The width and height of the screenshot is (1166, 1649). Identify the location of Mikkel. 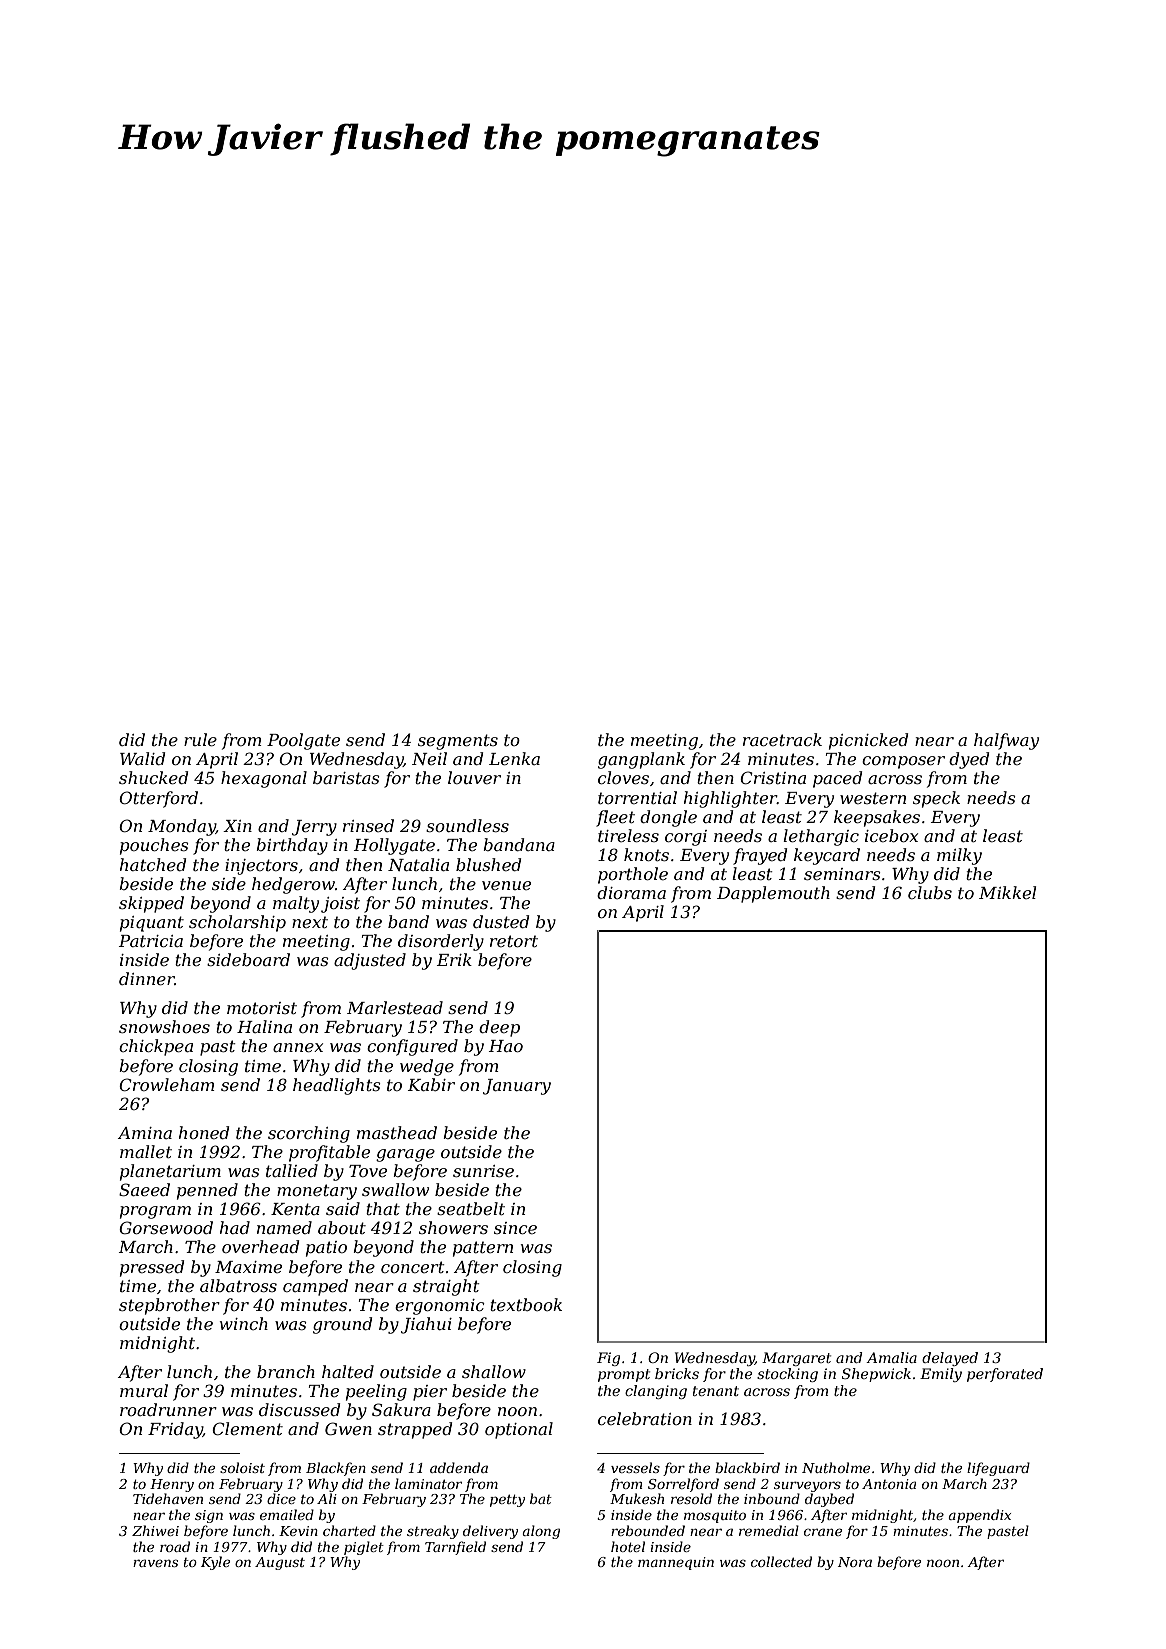
(1007, 892).
